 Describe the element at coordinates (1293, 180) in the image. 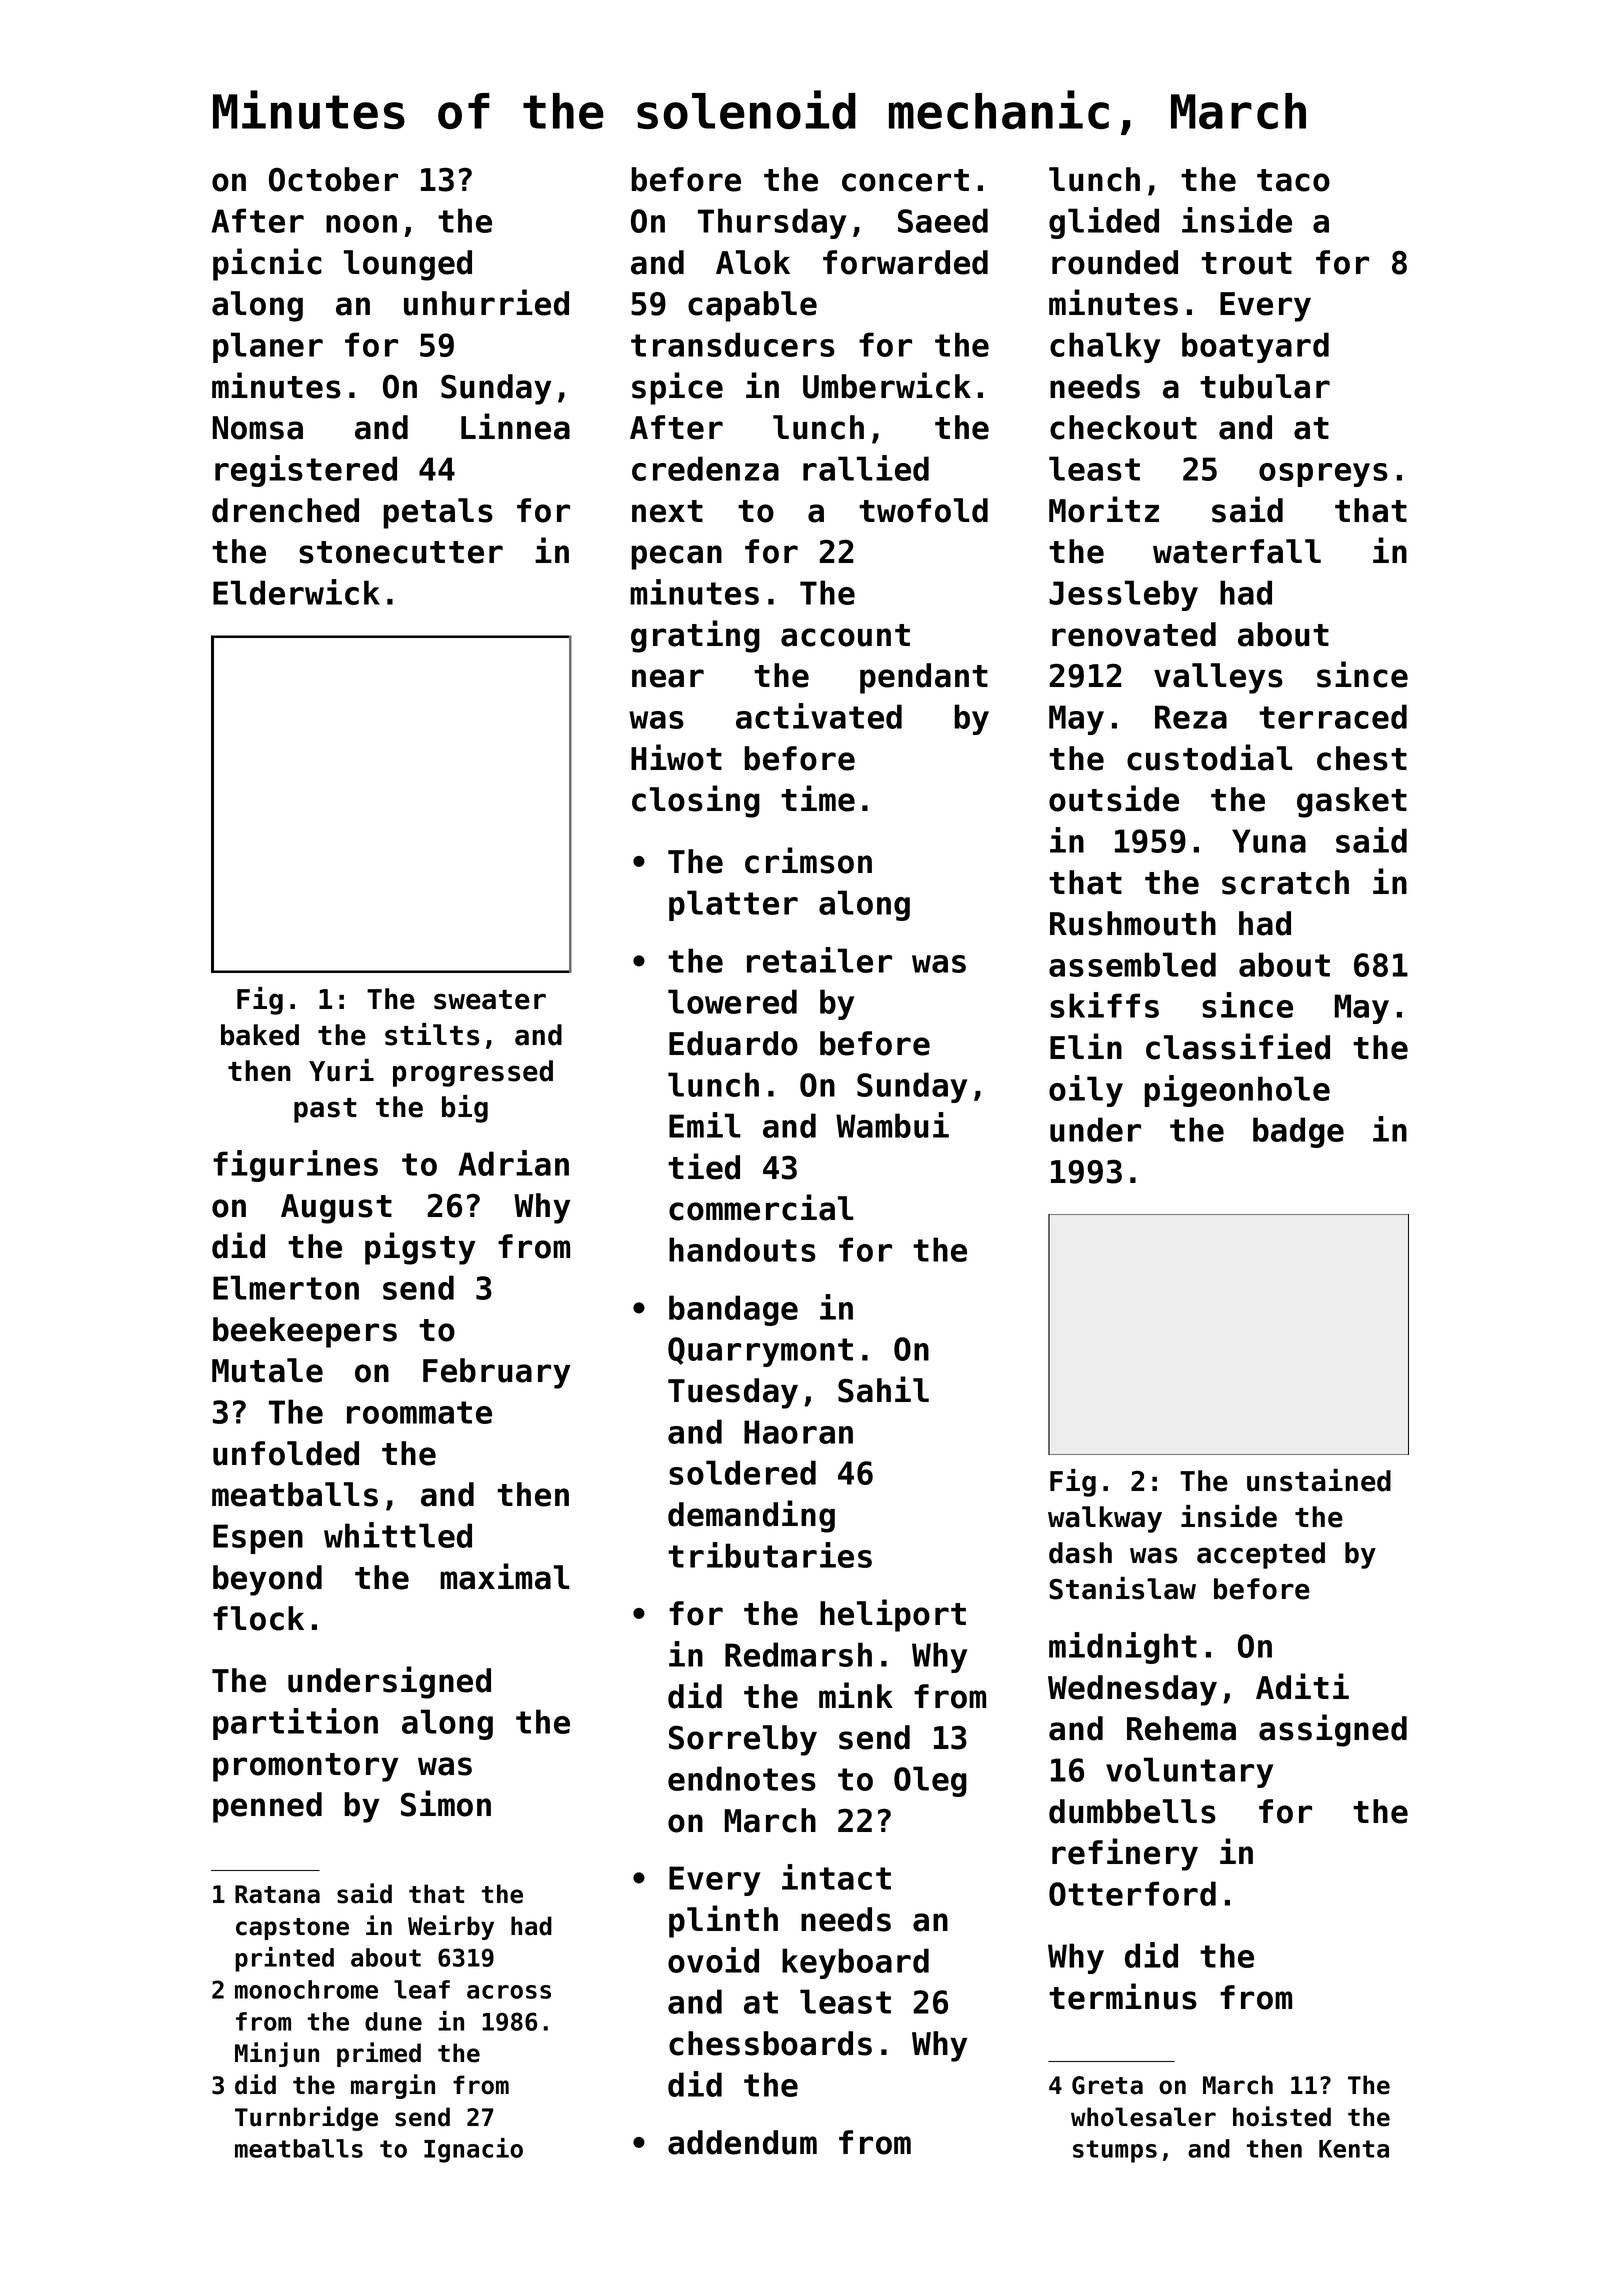

I see `taco` at that location.
